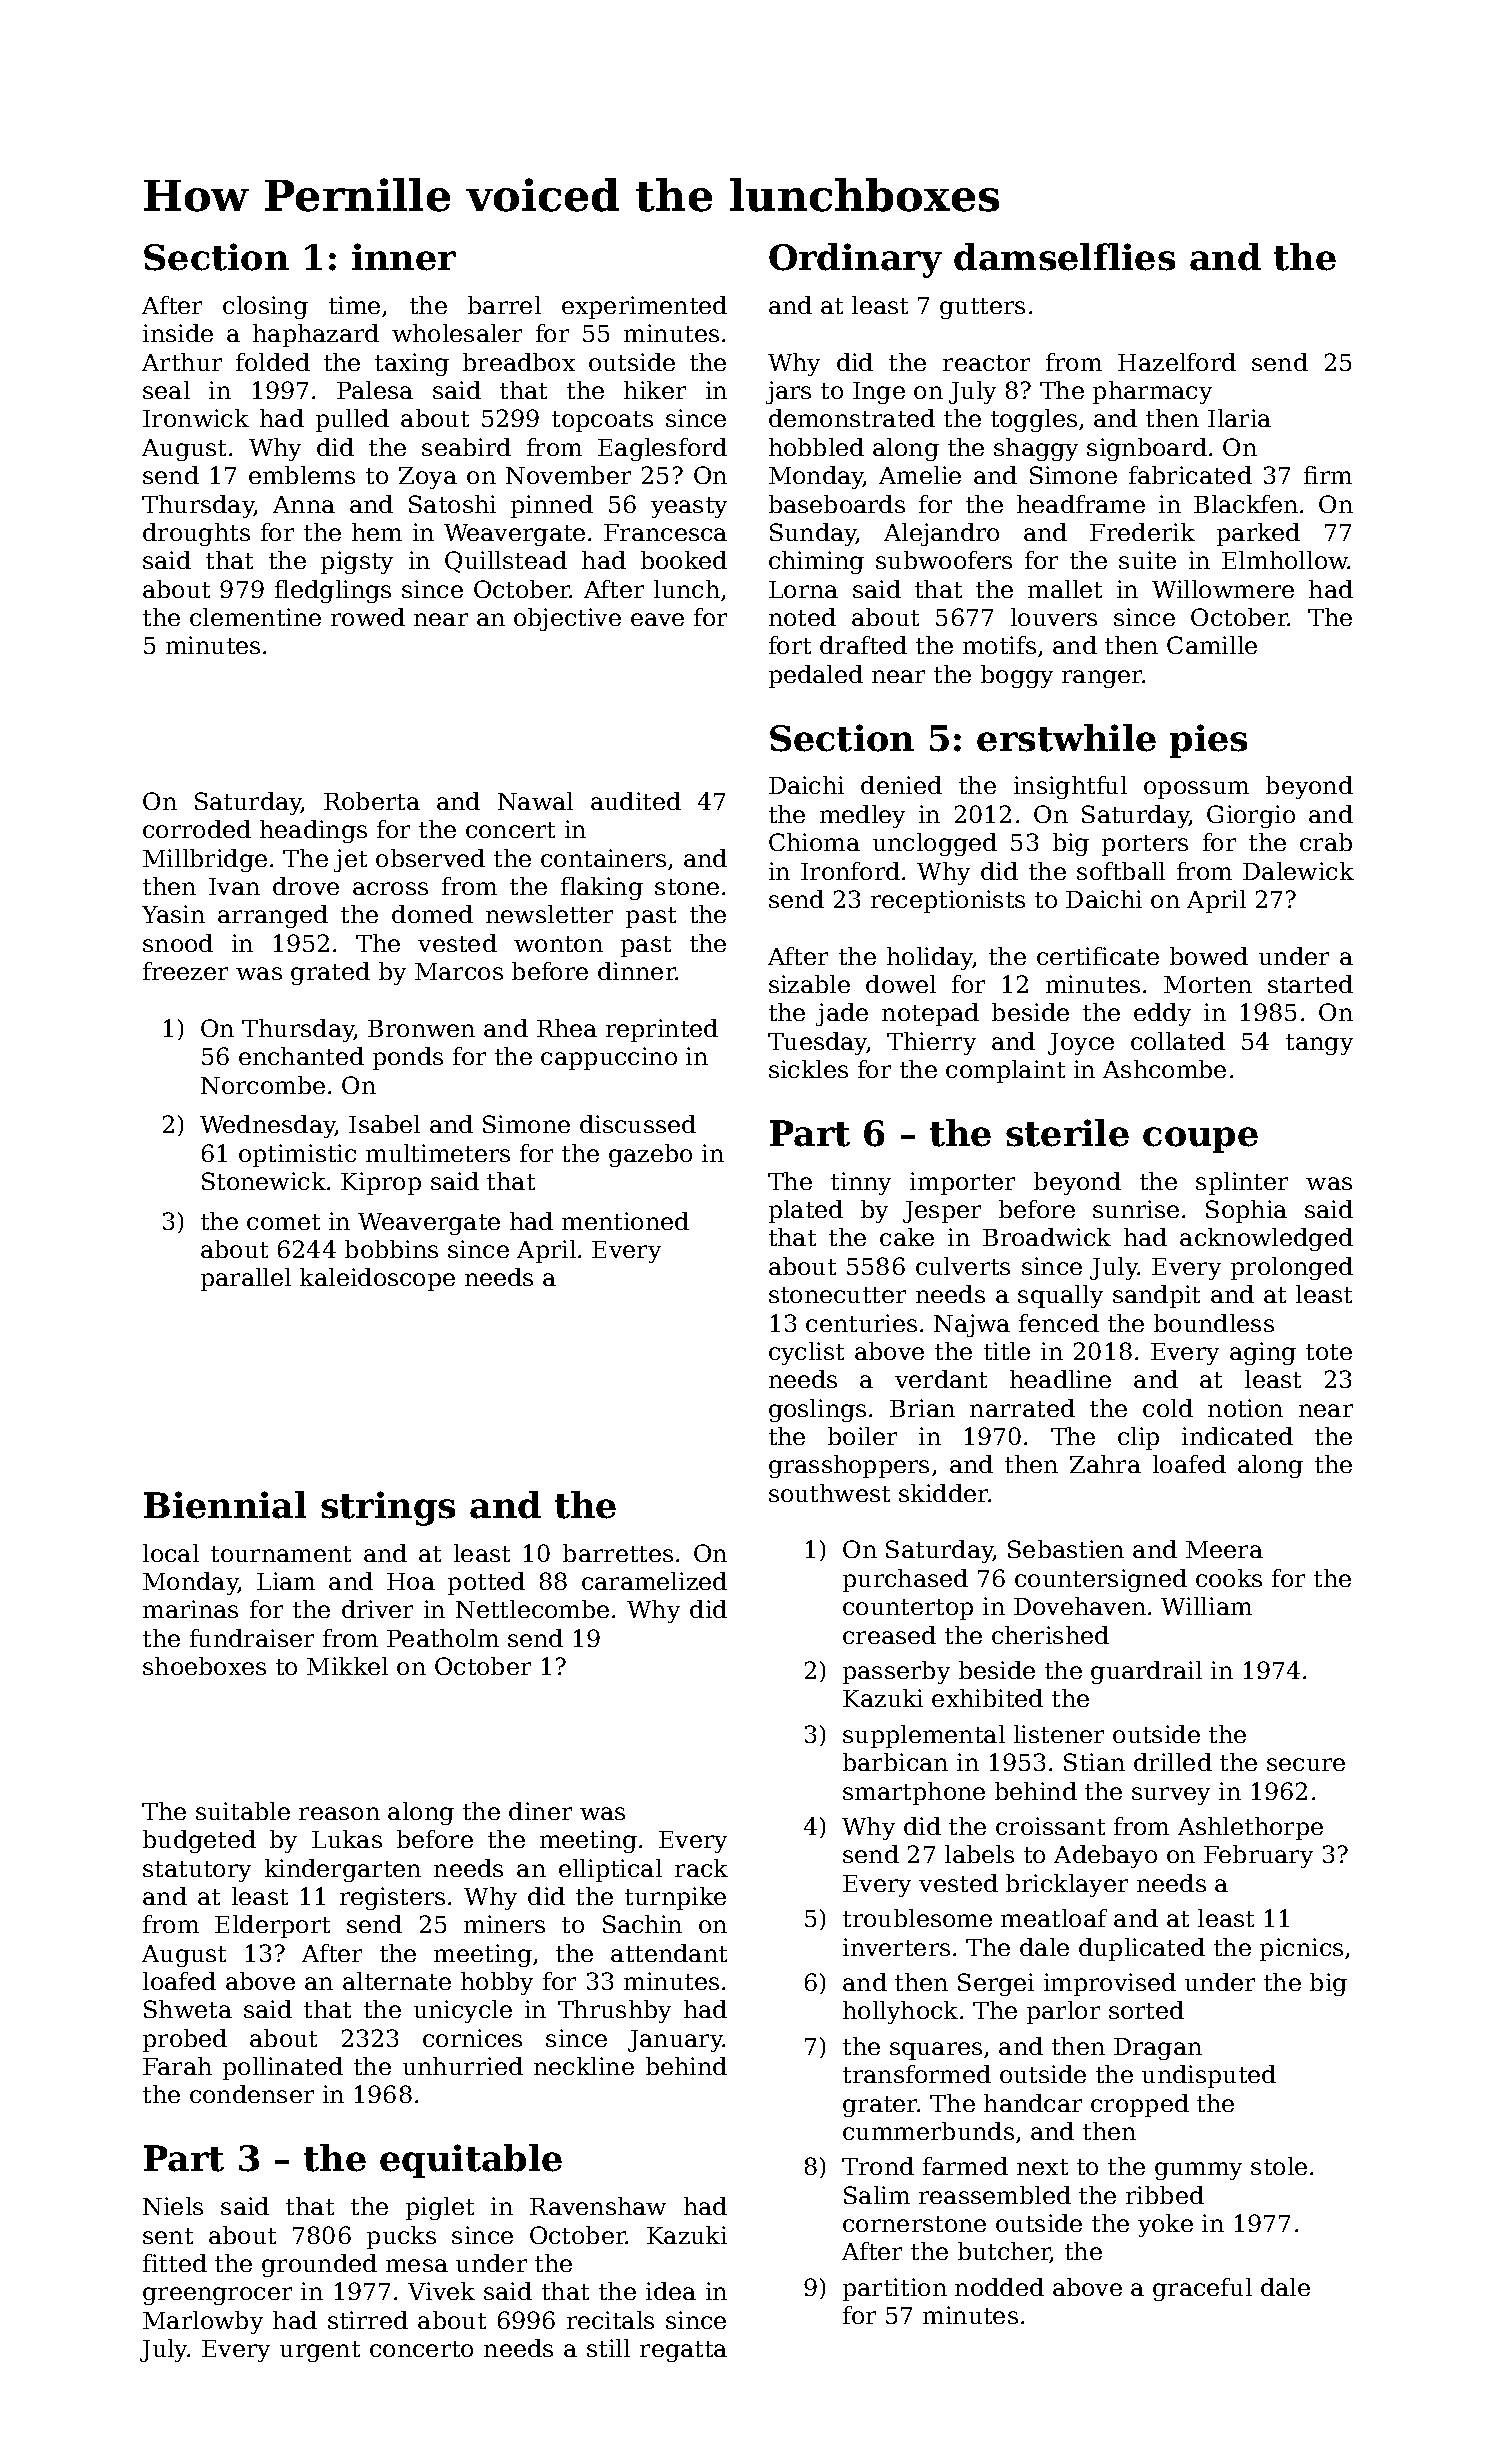 This screenshot has height=2464, width=1496. I want to click on corroded, so click(197, 829).
